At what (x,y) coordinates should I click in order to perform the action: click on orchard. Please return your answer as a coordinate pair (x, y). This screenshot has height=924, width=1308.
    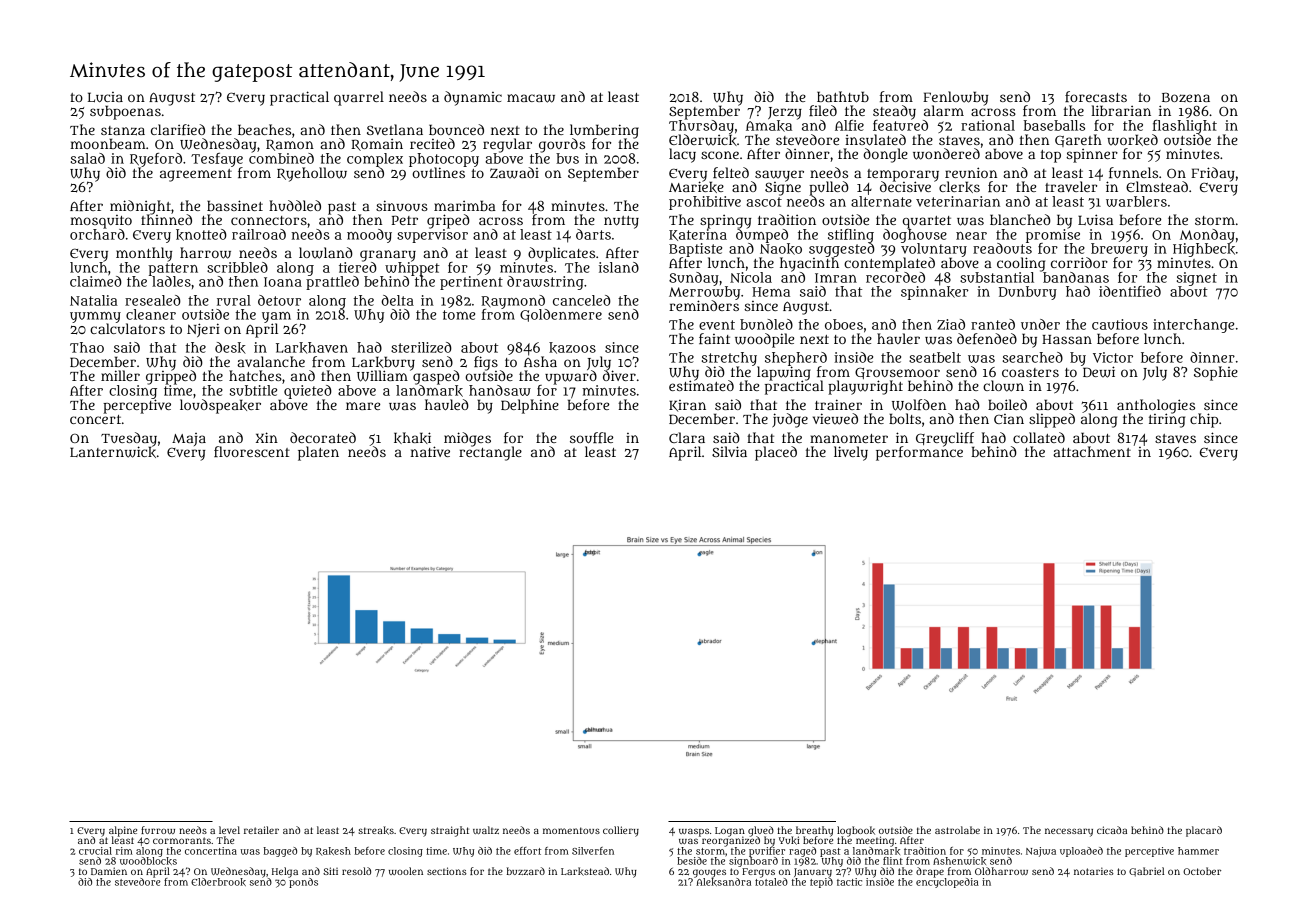
    Looking at the image, I should click on (97, 234).
